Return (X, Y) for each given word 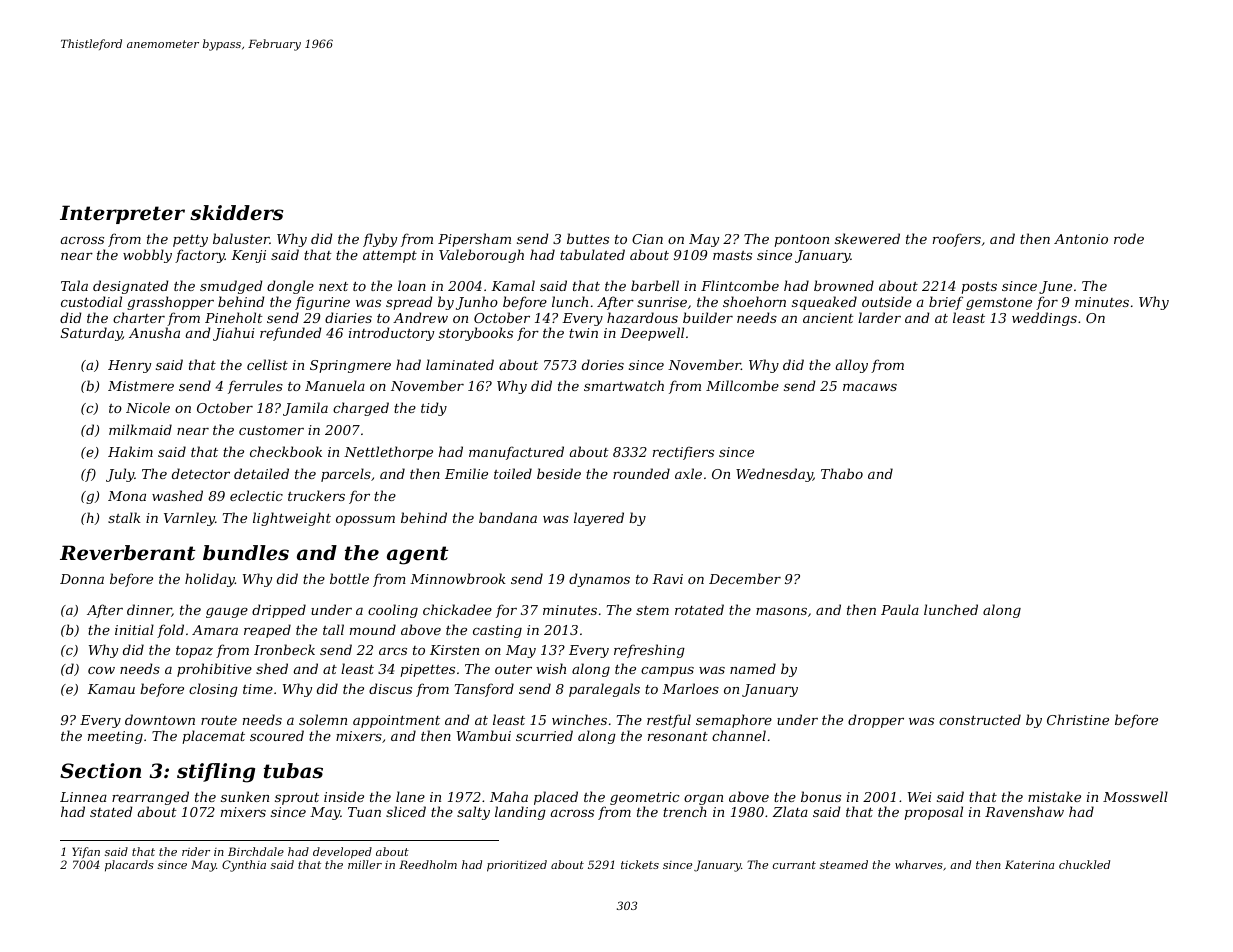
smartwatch (624, 385)
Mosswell (1135, 796)
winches (579, 719)
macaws (870, 387)
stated (111, 811)
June (1055, 287)
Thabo (842, 473)
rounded (641, 473)
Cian (647, 239)
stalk (124, 517)
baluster (241, 238)
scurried (544, 735)
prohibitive (214, 670)
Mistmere (141, 386)
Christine (1078, 719)
